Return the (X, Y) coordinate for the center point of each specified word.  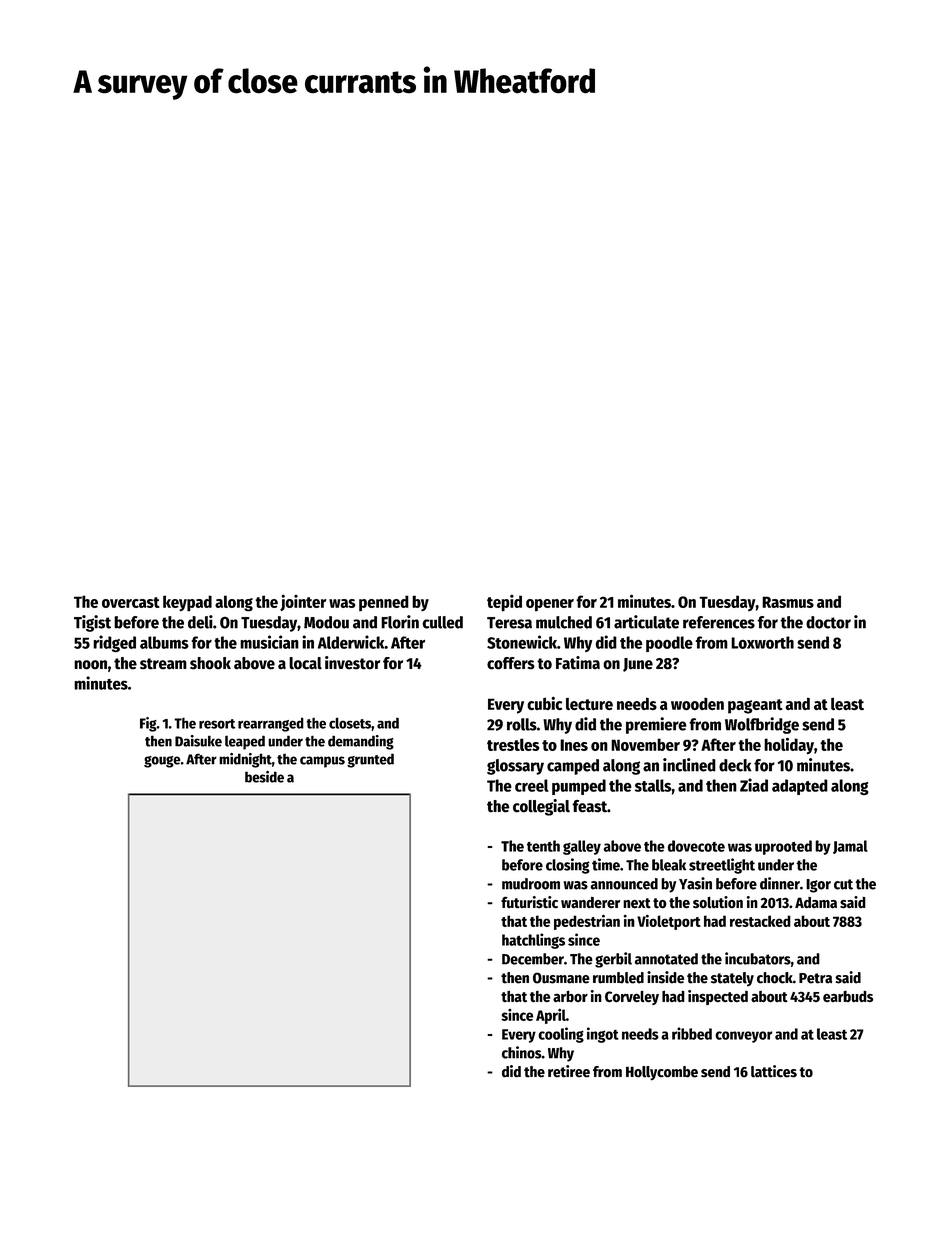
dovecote (696, 846)
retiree (569, 1071)
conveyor (743, 1037)
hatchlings (533, 941)
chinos (522, 1052)
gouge (162, 762)
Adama (816, 903)
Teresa (509, 623)
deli (200, 622)
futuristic (529, 902)
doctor (828, 622)
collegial (541, 807)
